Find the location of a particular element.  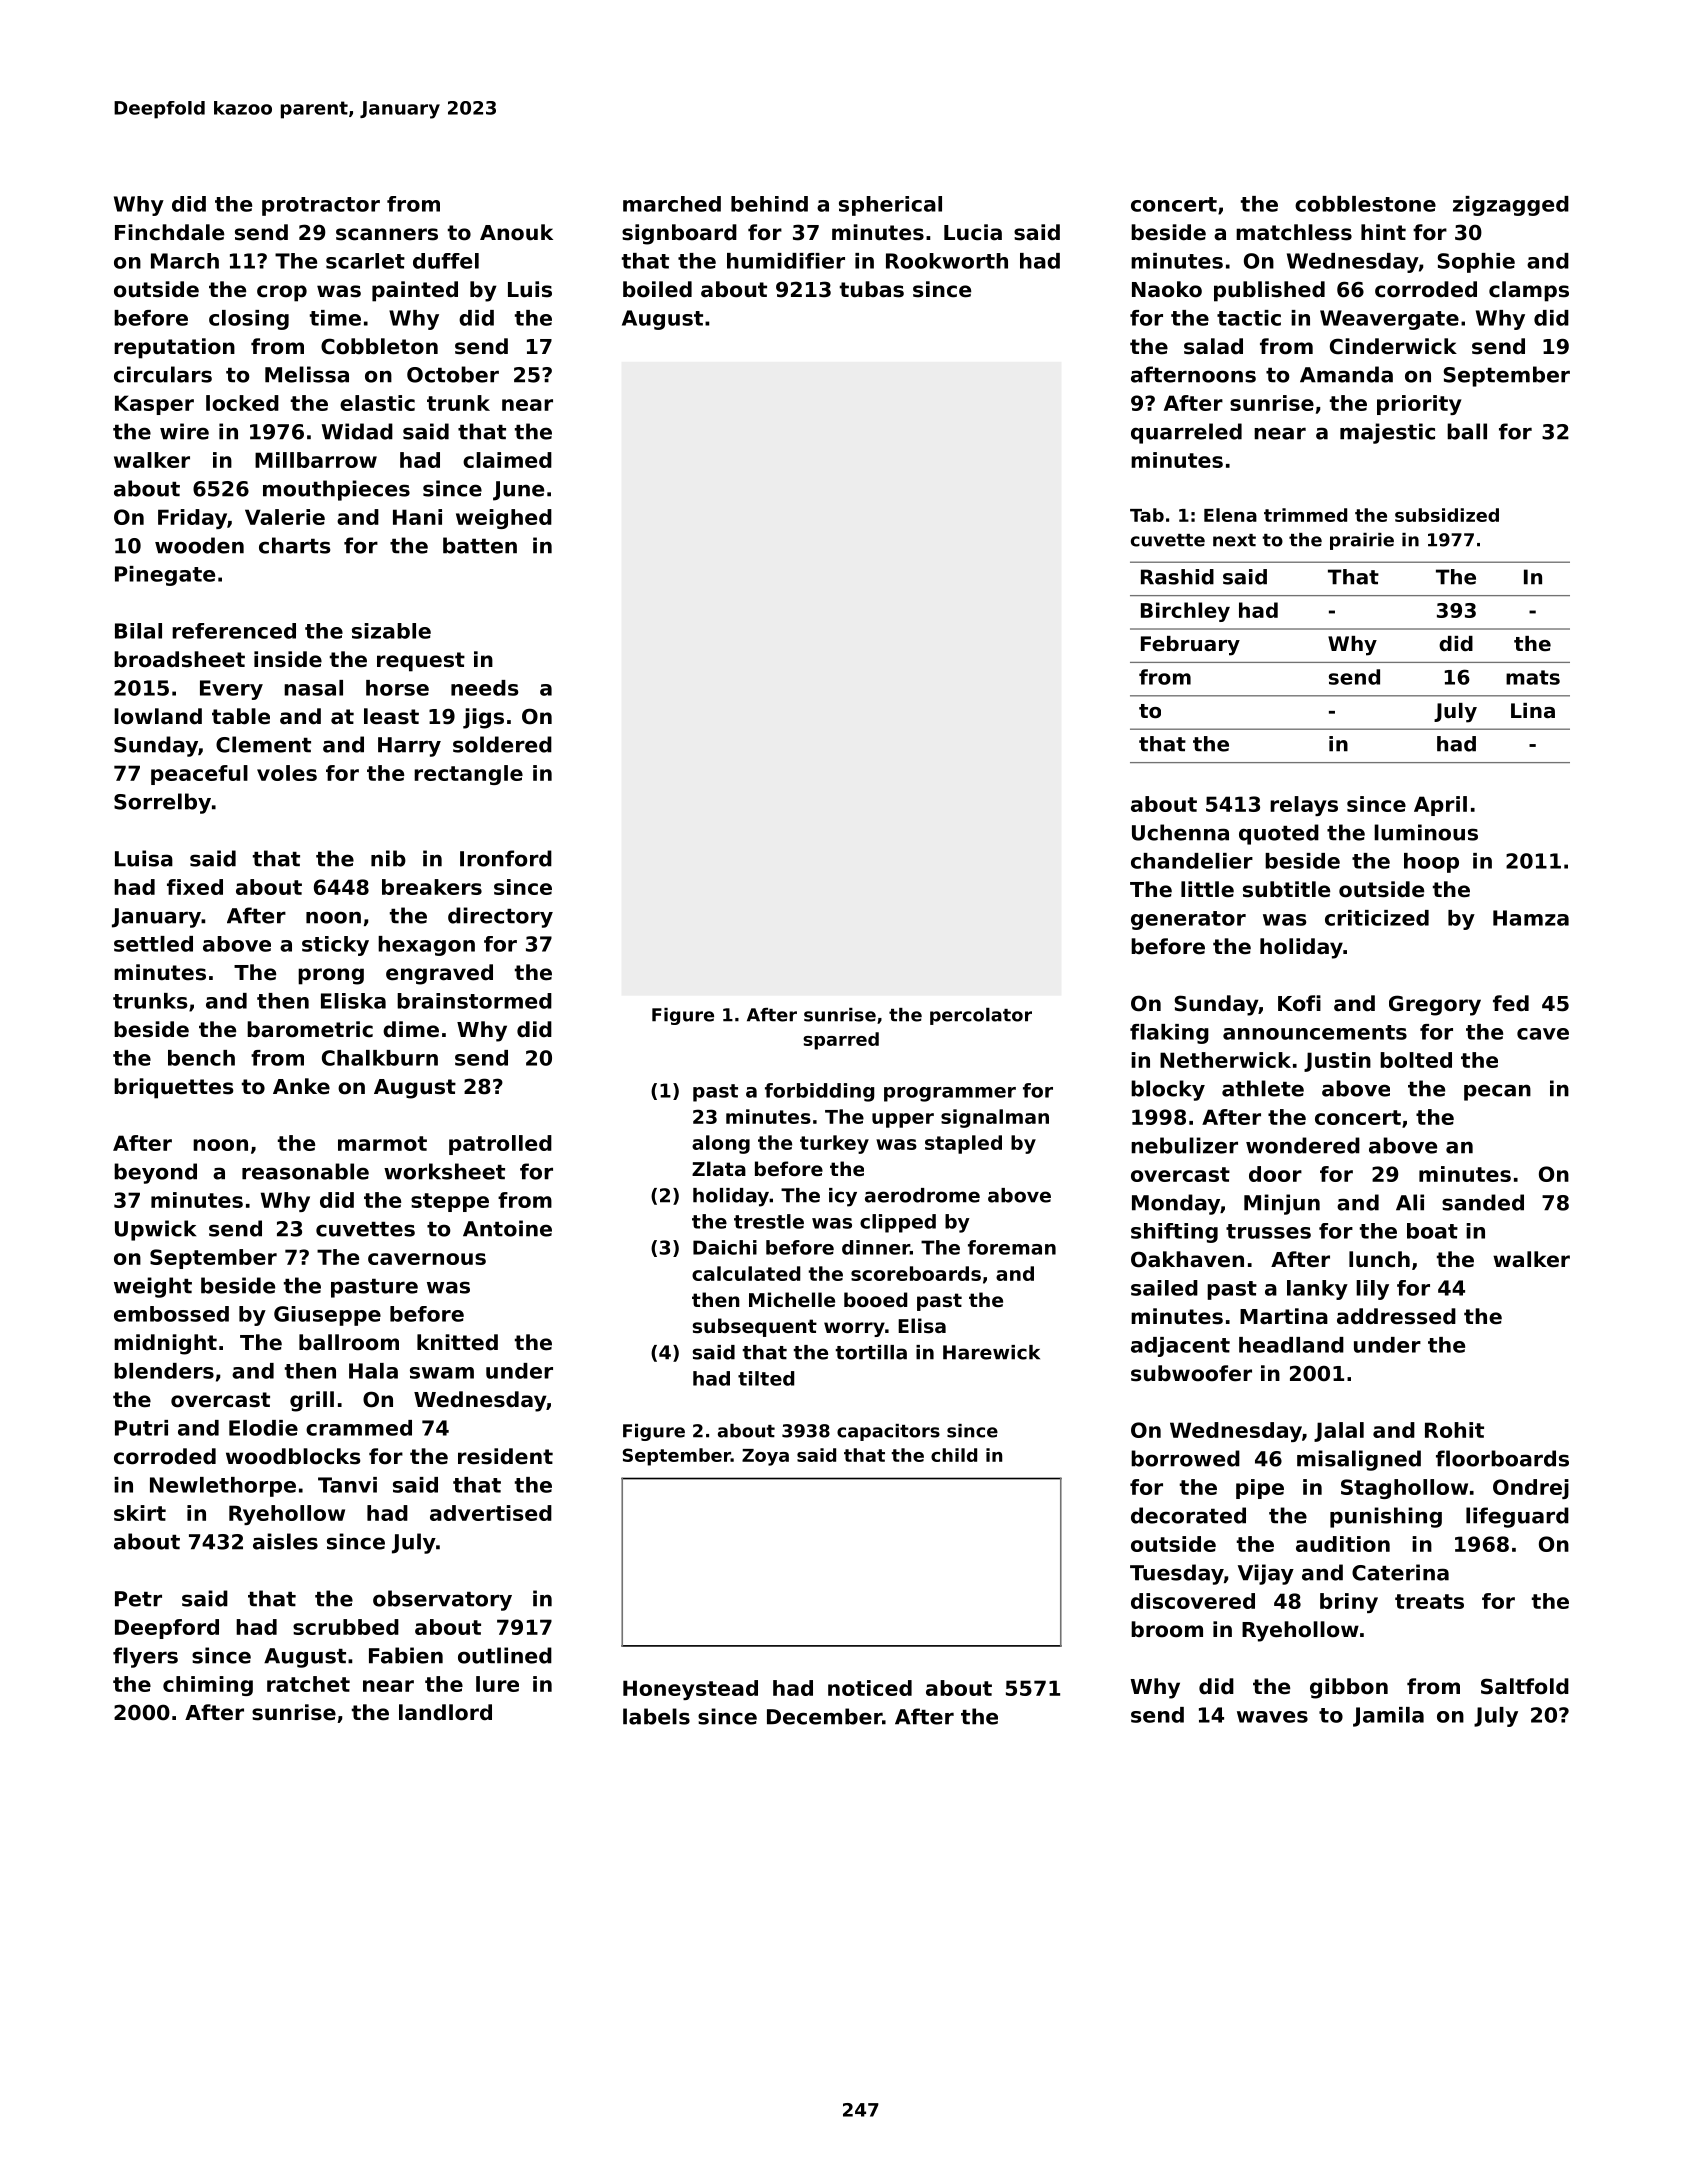

quoted is located at coordinates (1279, 834).
